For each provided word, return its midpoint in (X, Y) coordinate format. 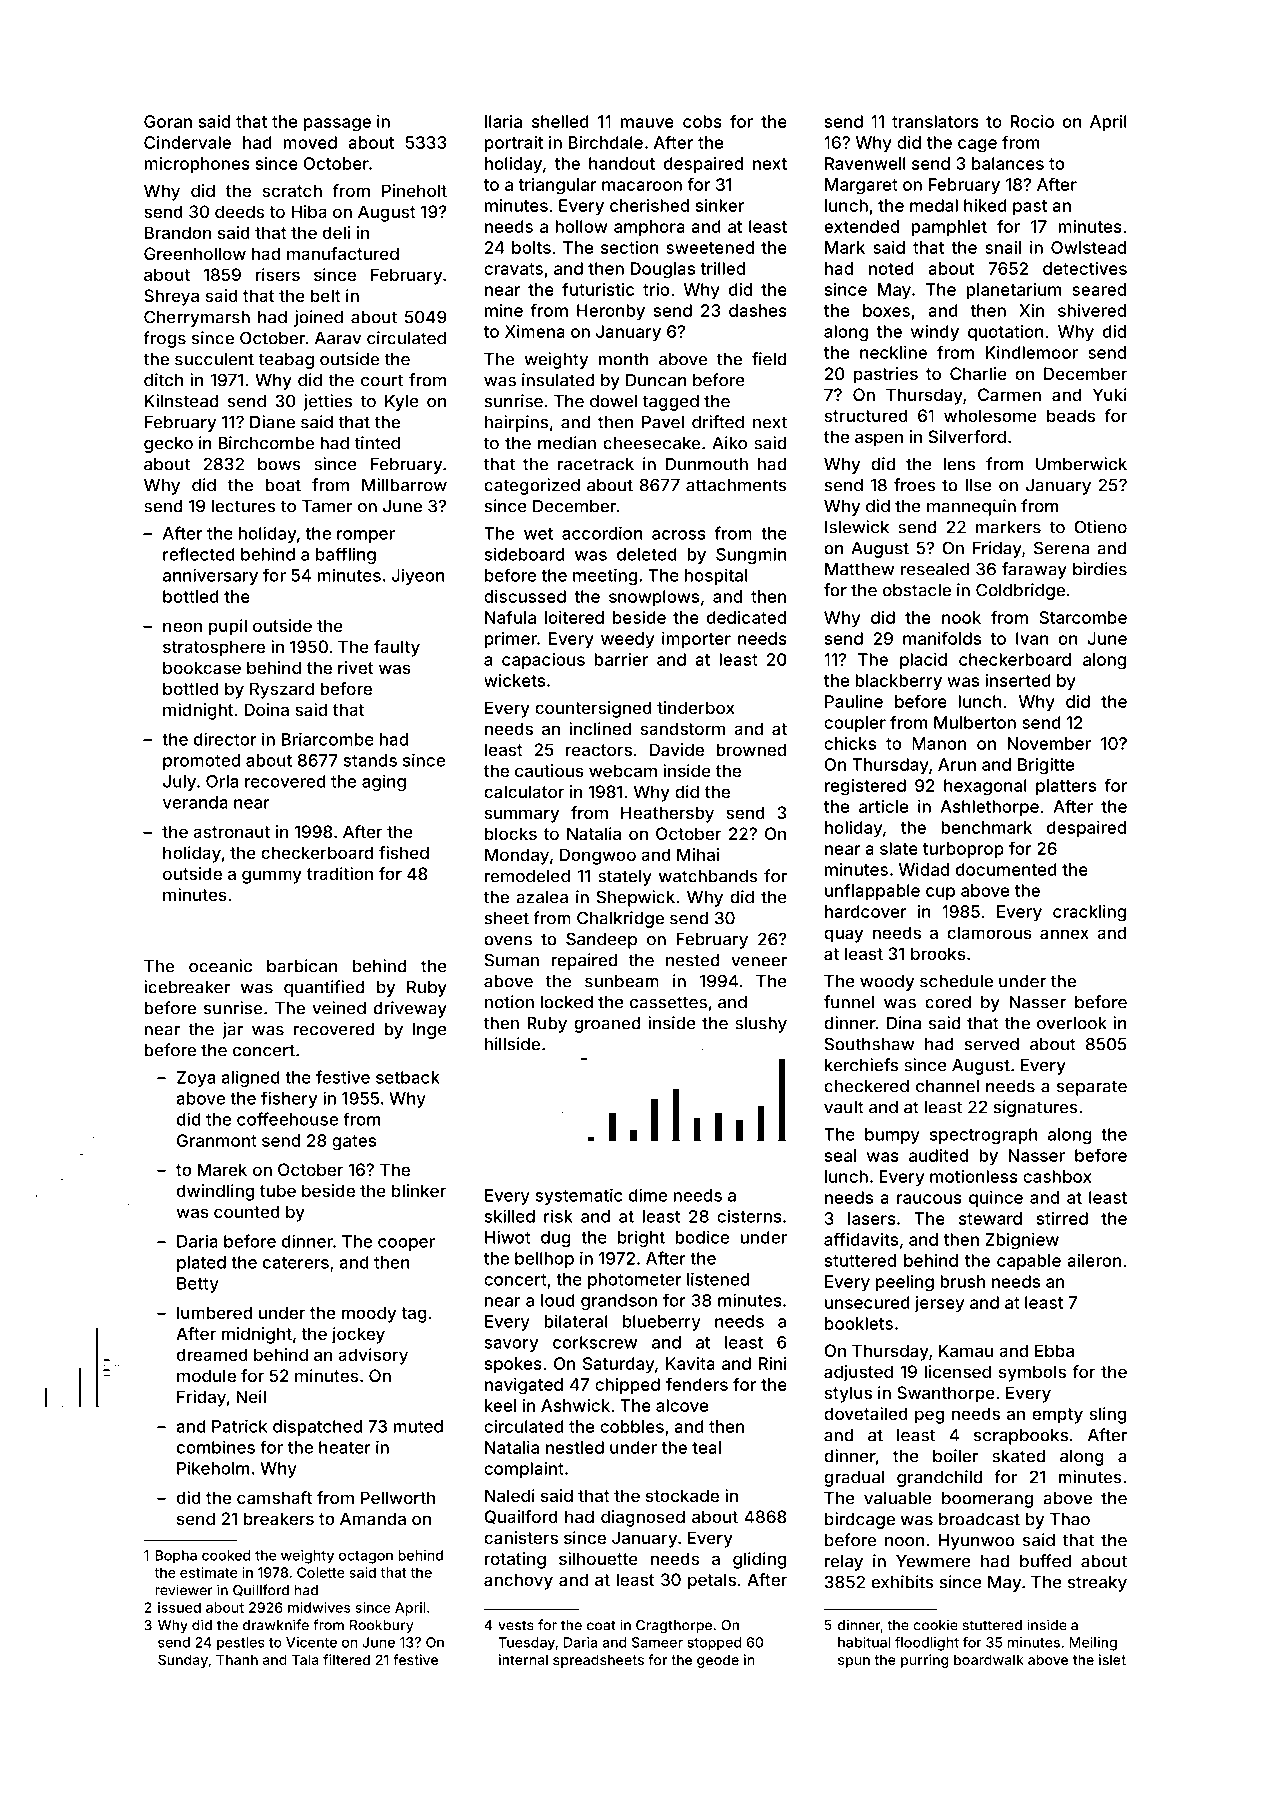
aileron (1094, 1260)
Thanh (237, 1659)
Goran (168, 121)
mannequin (971, 507)
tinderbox (695, 707)
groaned (607, 1025)
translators (935, 121)
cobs (702, 121)
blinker (419, 1190)
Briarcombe (327, 739)
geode (718, 1661)
